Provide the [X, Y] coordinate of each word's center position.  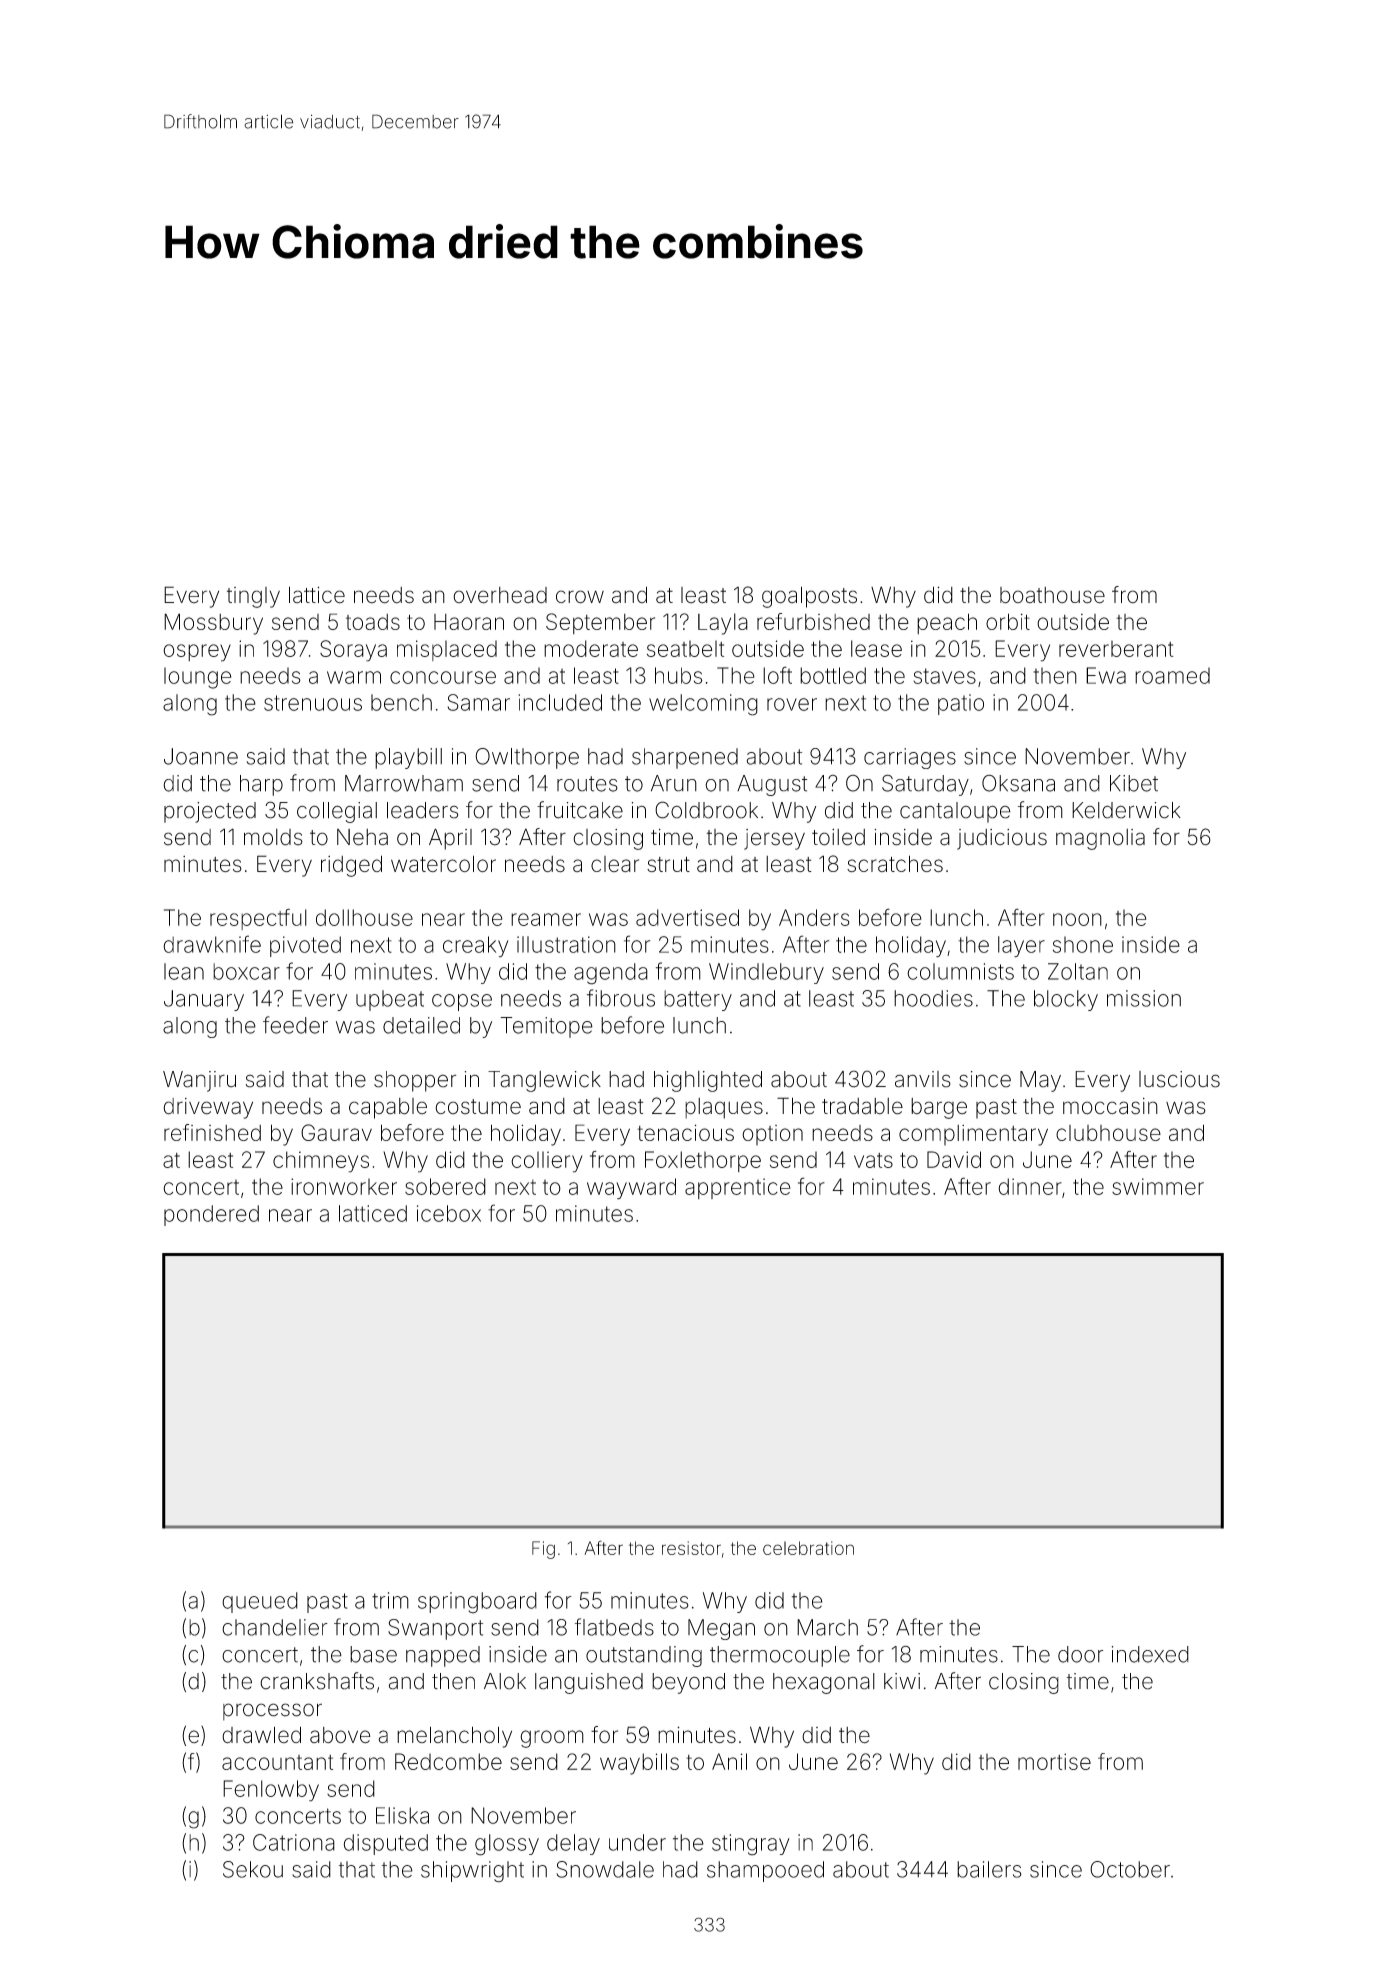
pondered [211, 1215]
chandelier [275, 1627]
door [1080, 1654]
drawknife [212, 944]
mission [1144, 998]
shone [1083, 944]
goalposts [809, 597]
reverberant [1116, 648]
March [827, 1627]
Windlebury [766, 973]
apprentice [738, 1188]
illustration [566, 944]
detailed [421, 1025]
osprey [197, 653]
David [954, 1159]
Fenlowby [271, 1791]
